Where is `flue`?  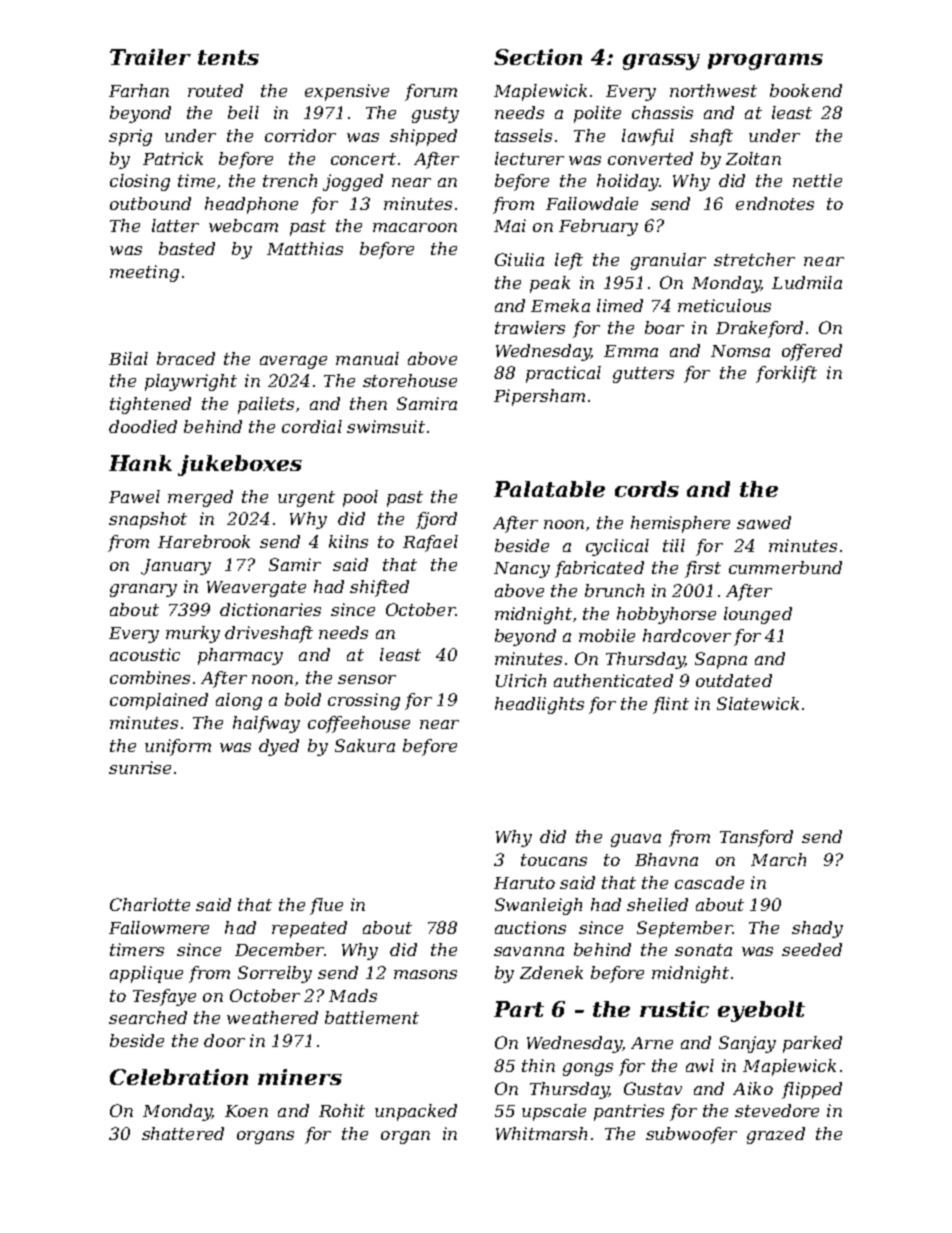
flue is located at coordinates (326, 906).
